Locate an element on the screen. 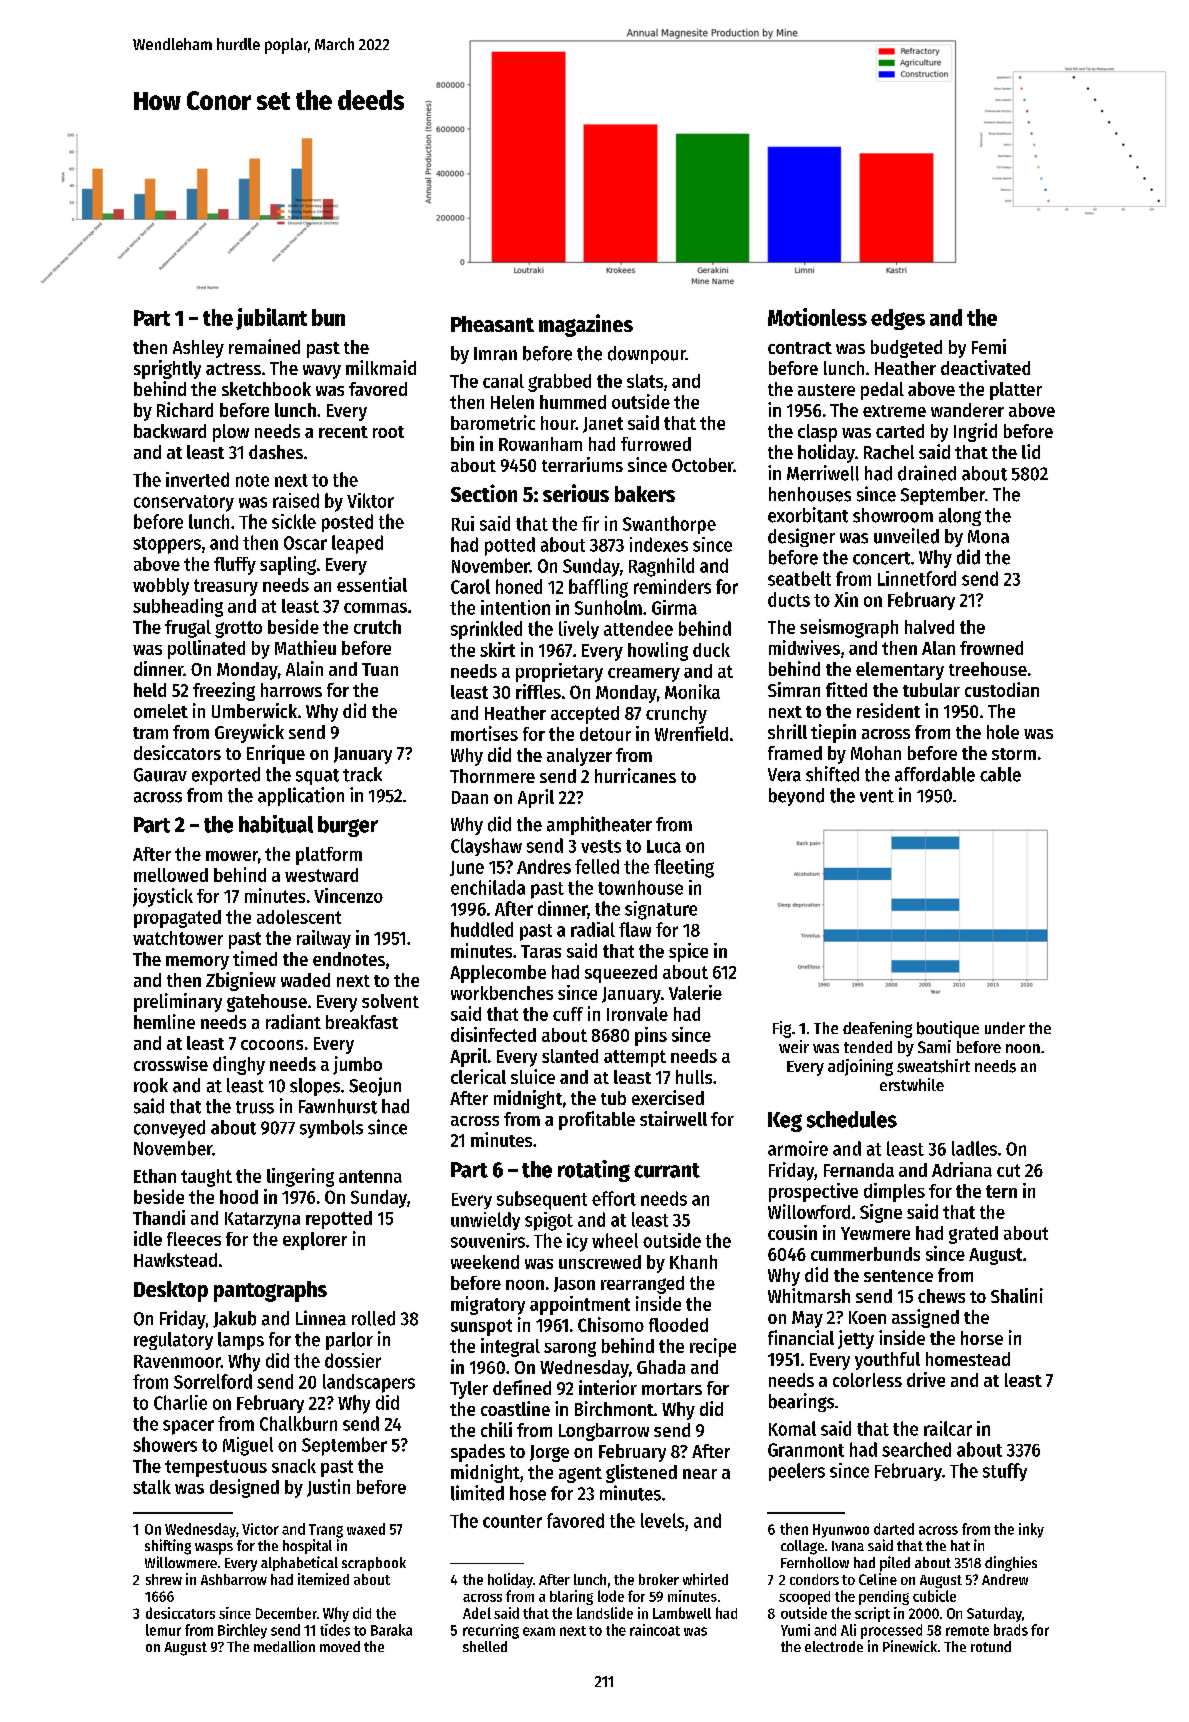  recipe is located at coordinates (713, 1347).
